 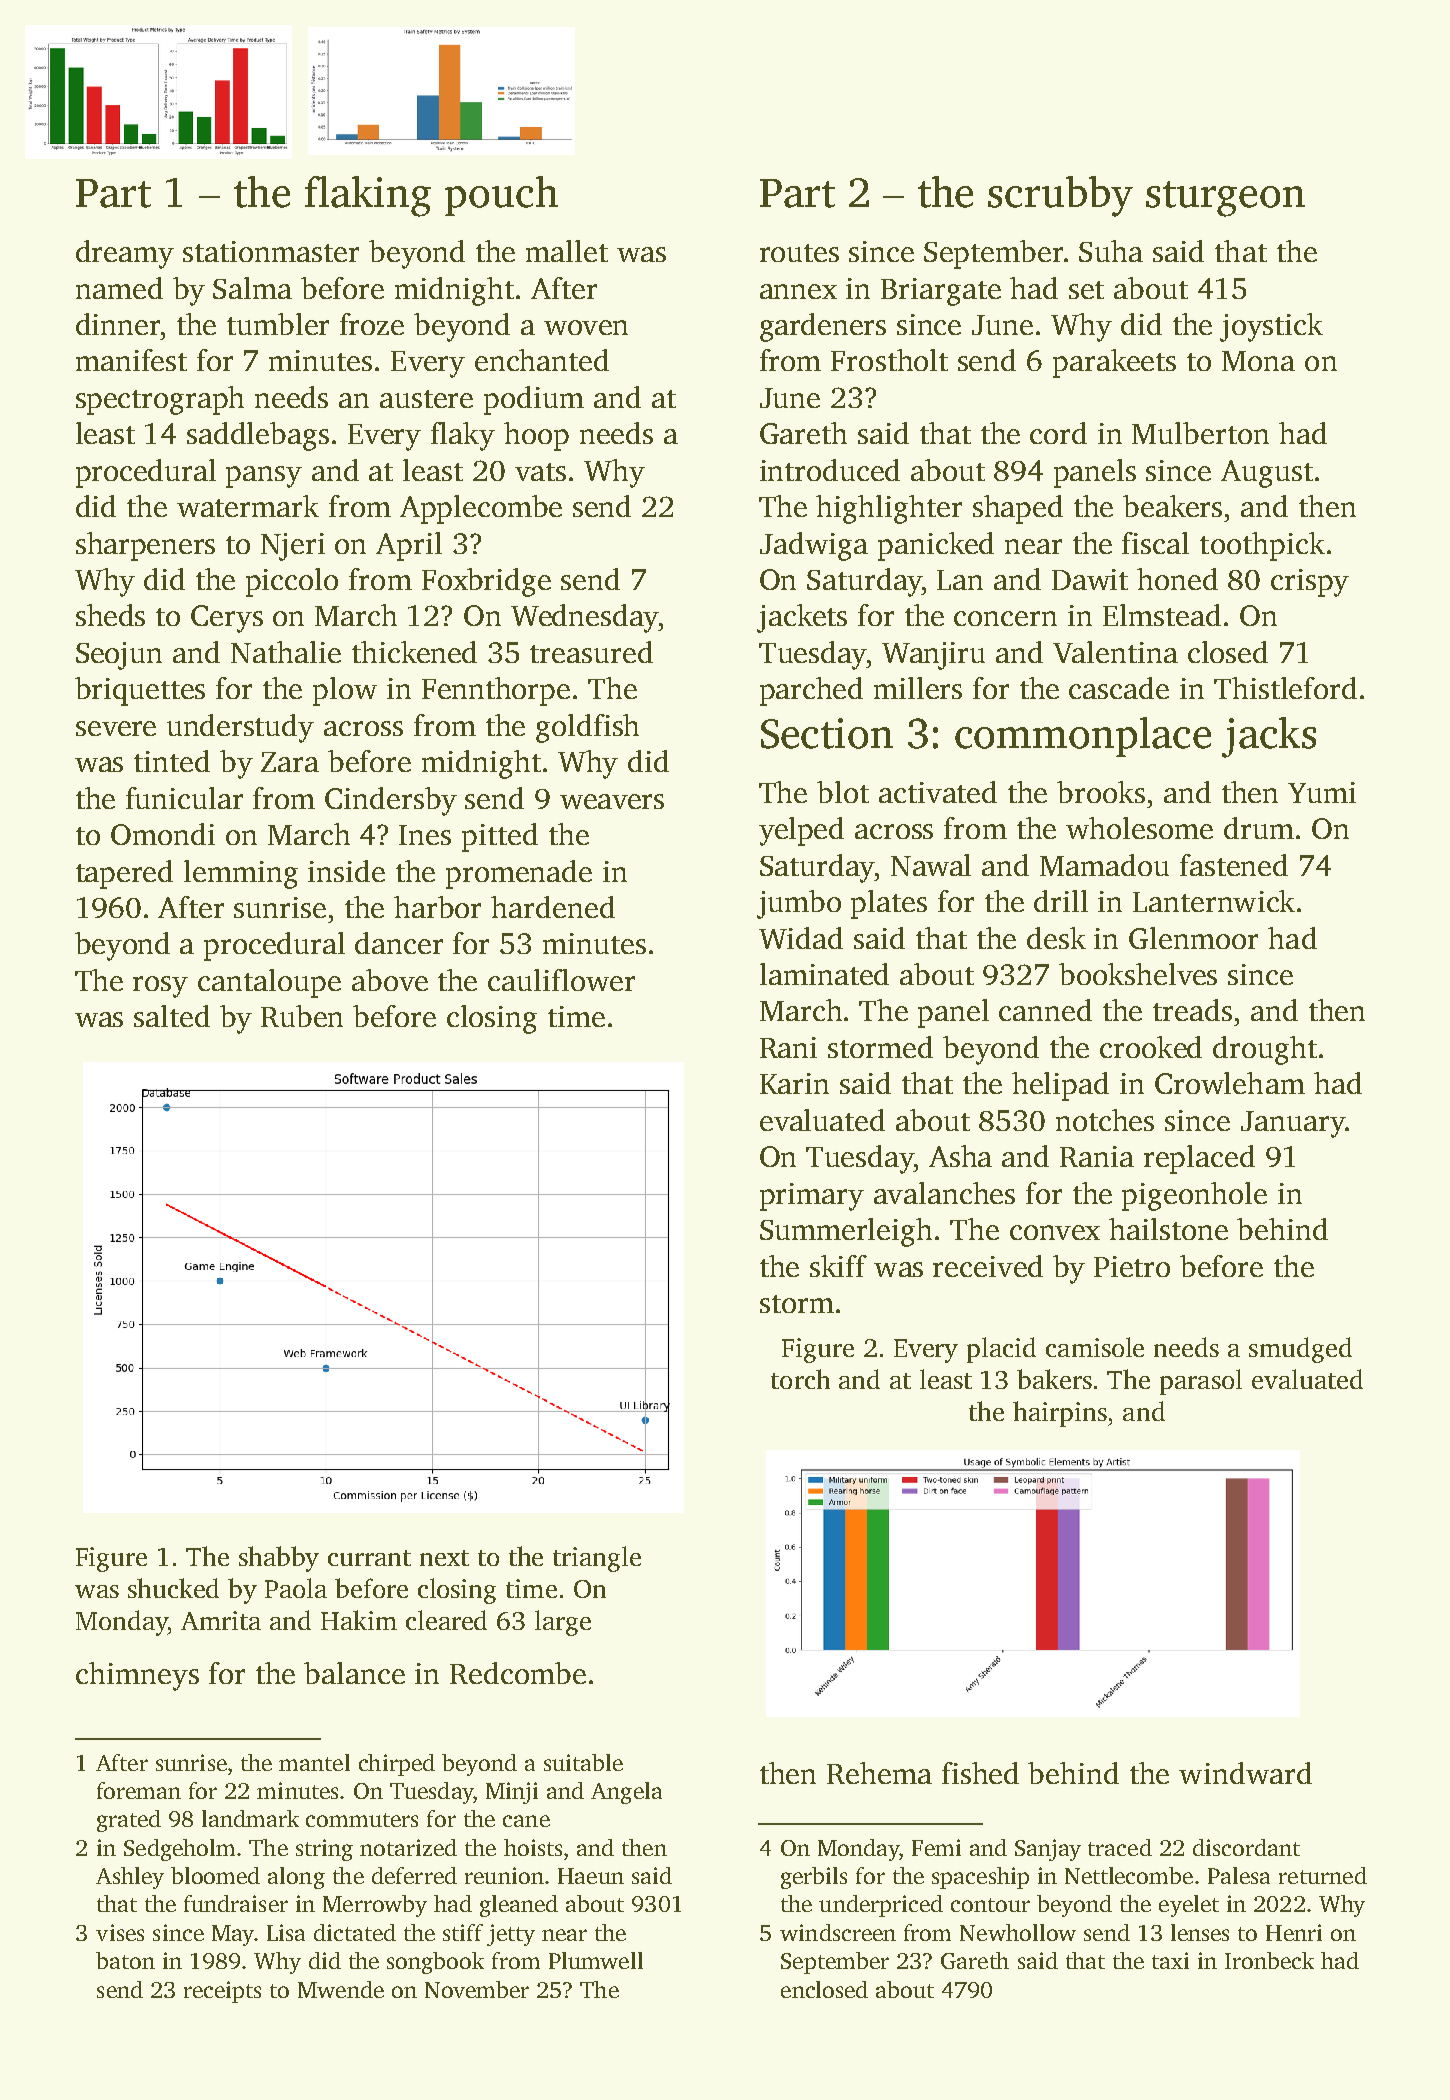 What do you see at coordinates (172, 1016) in the document?
I see `salted` at bounding box center [172, 1016].
